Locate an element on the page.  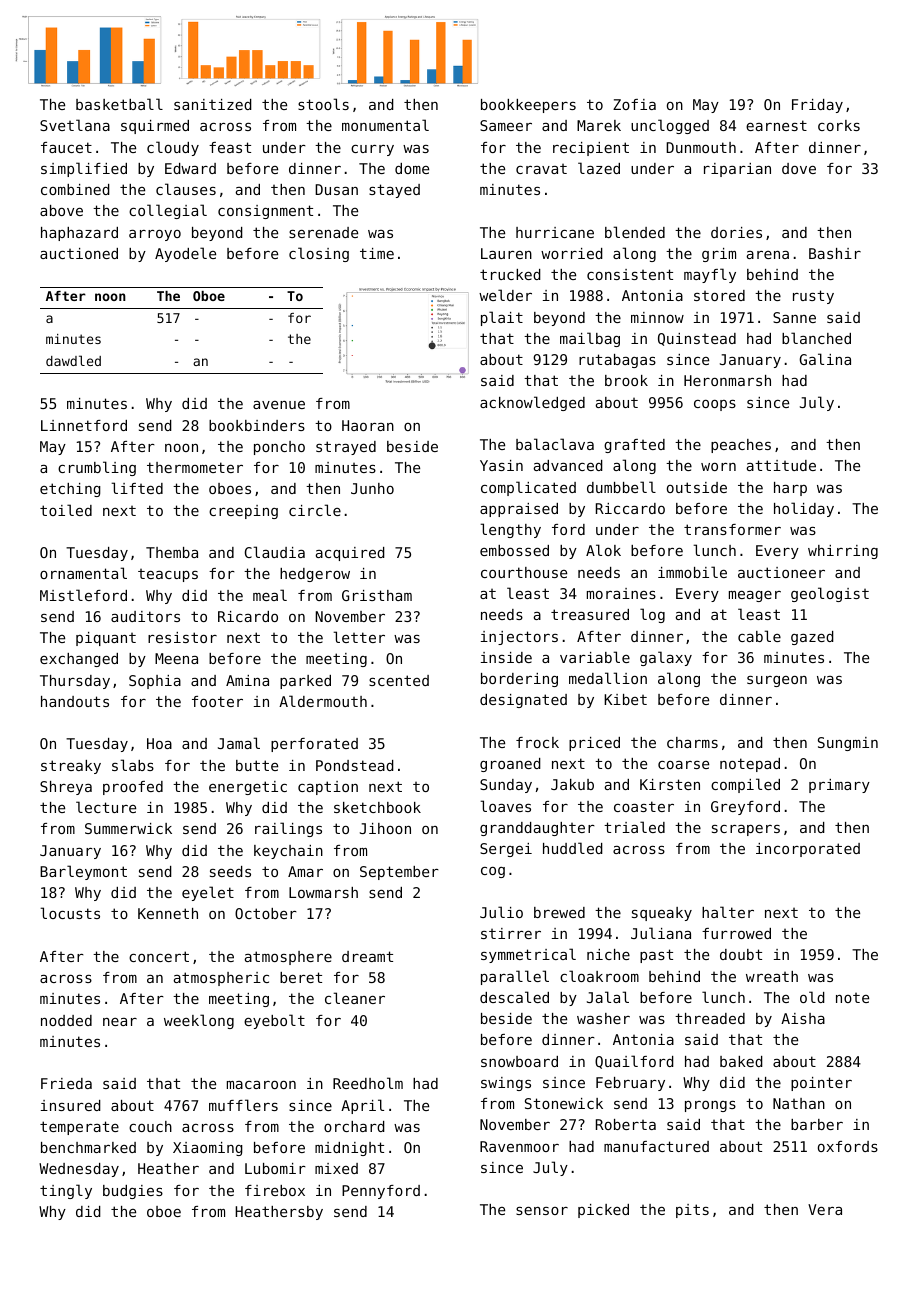
hurricane is located at coordinates (555, 232).
